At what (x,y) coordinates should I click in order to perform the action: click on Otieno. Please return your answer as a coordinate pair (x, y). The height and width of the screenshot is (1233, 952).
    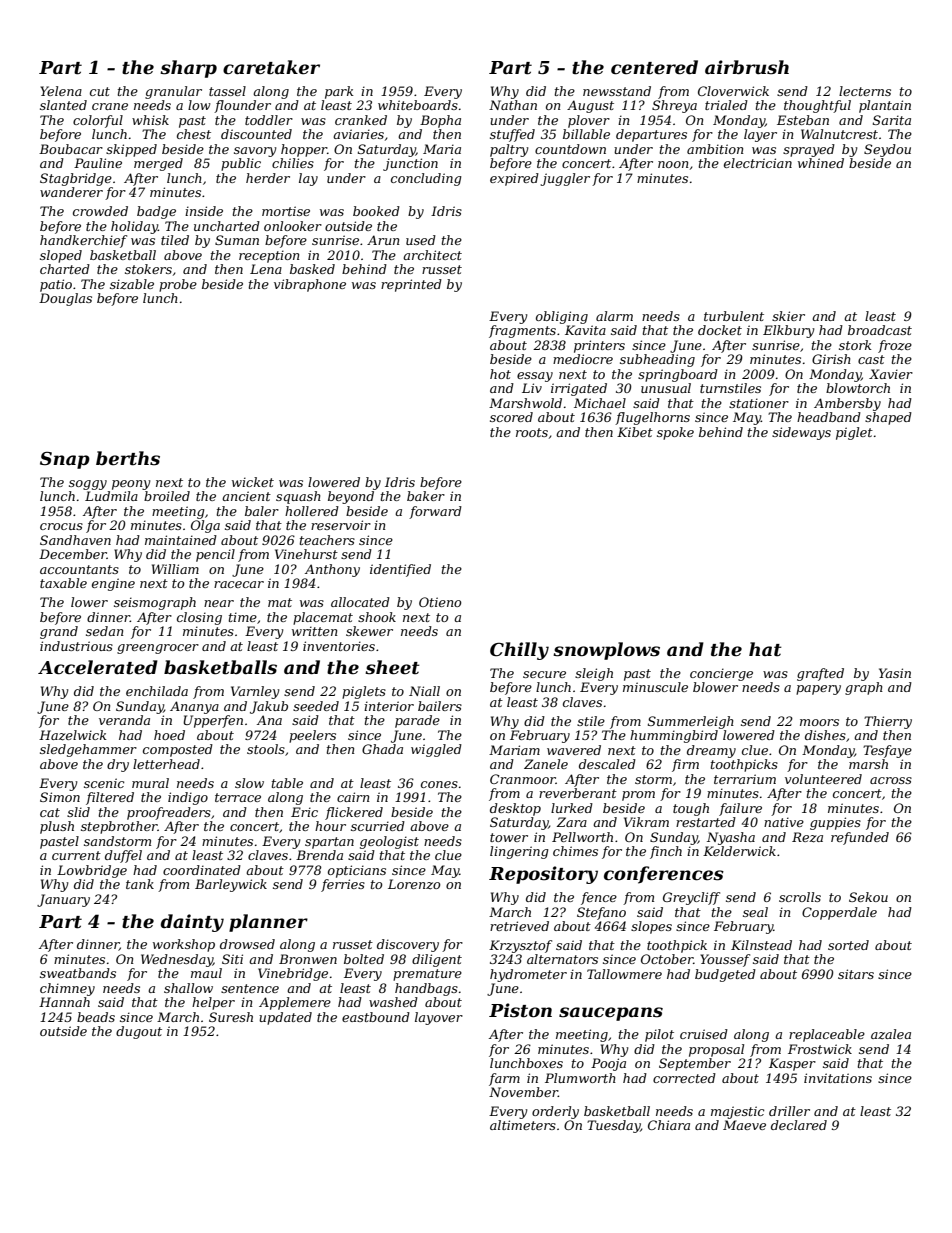
    Looking at the image, I should click on (440, 602).
